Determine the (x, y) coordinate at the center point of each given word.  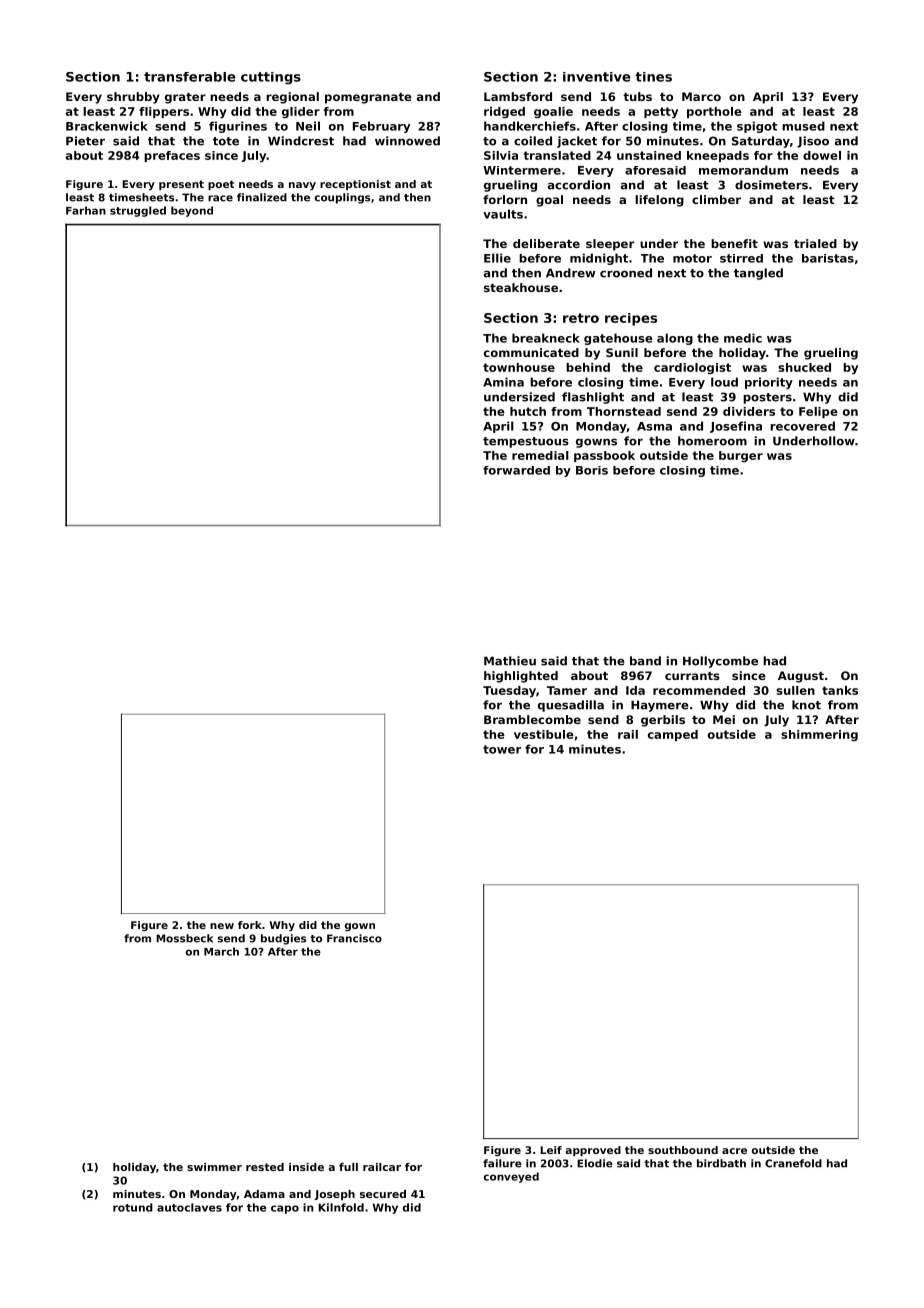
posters (767, 398)
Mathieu (510, 661)
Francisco (354, 938)
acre (734, 1151)
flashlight (593, 398)
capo (285, 1209)
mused (803, 126)
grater (185, 98)
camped (673, 735)
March (221, 951)
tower (502, 749)
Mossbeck (184, 938)
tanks (840, 690)
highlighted (521, 677)
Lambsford (518, 96)
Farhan (86, 210)
